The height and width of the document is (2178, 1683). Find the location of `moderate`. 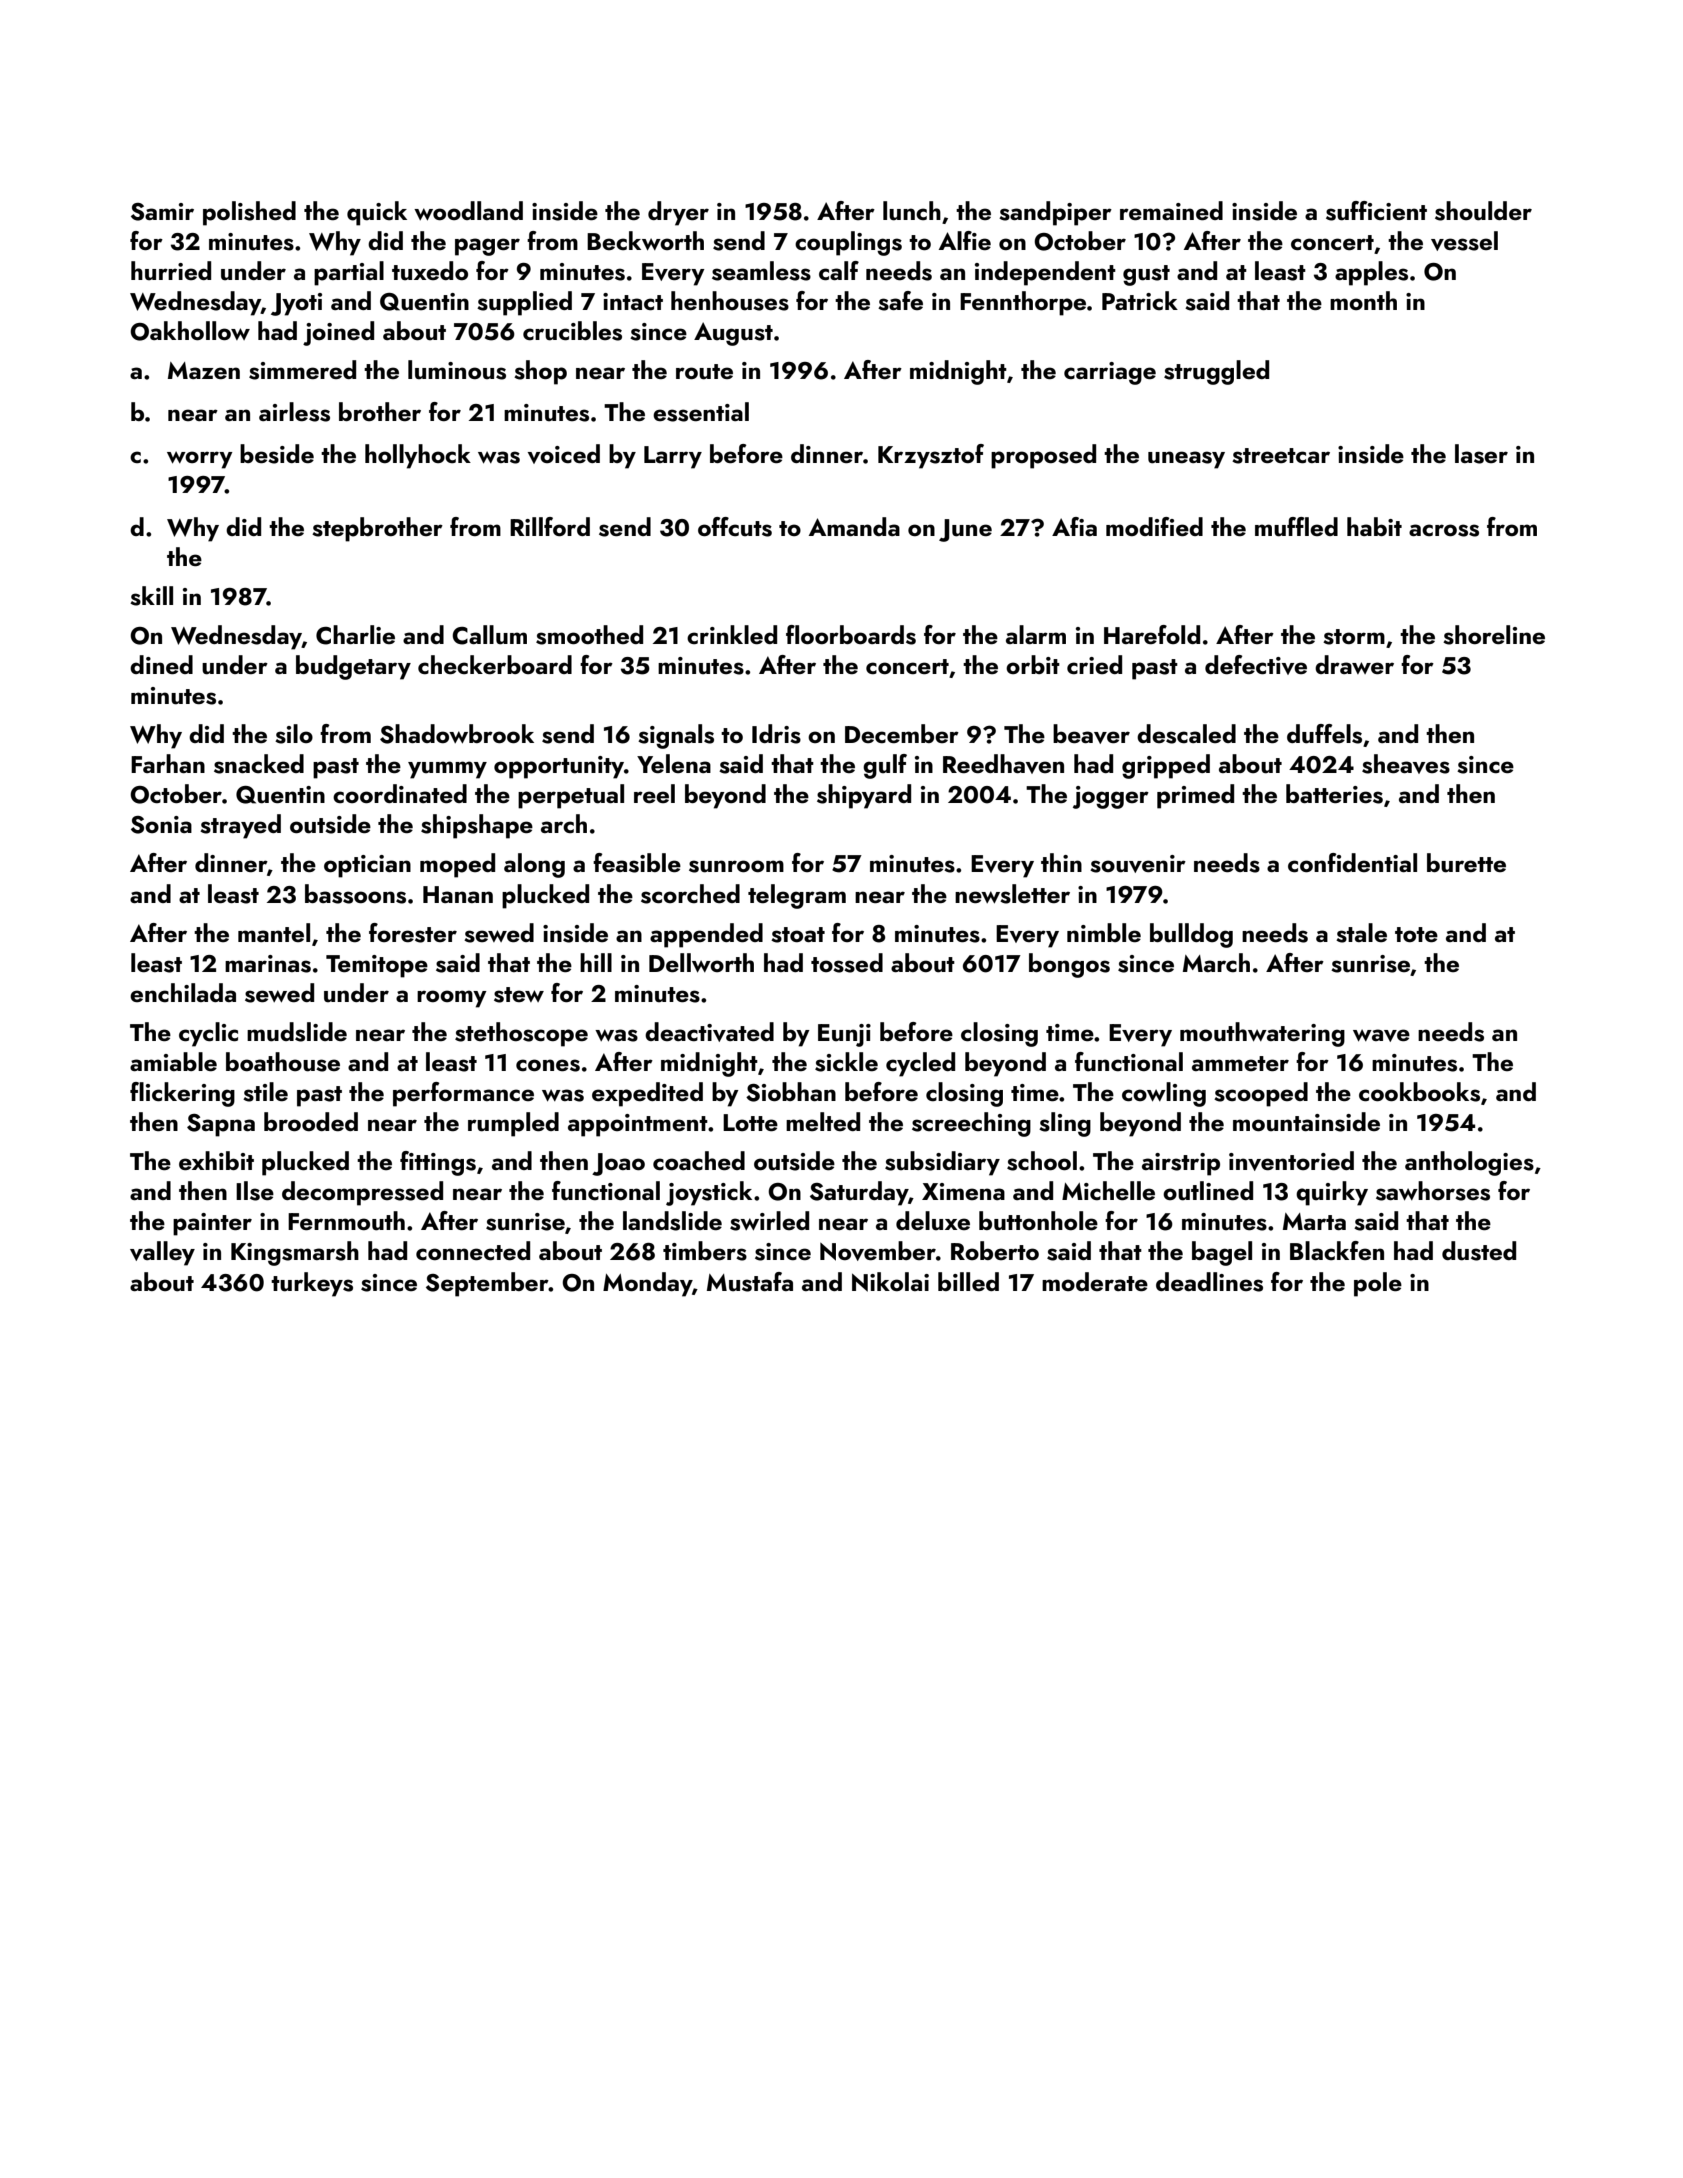

moderate is located at coordinates (1095, 1281).
